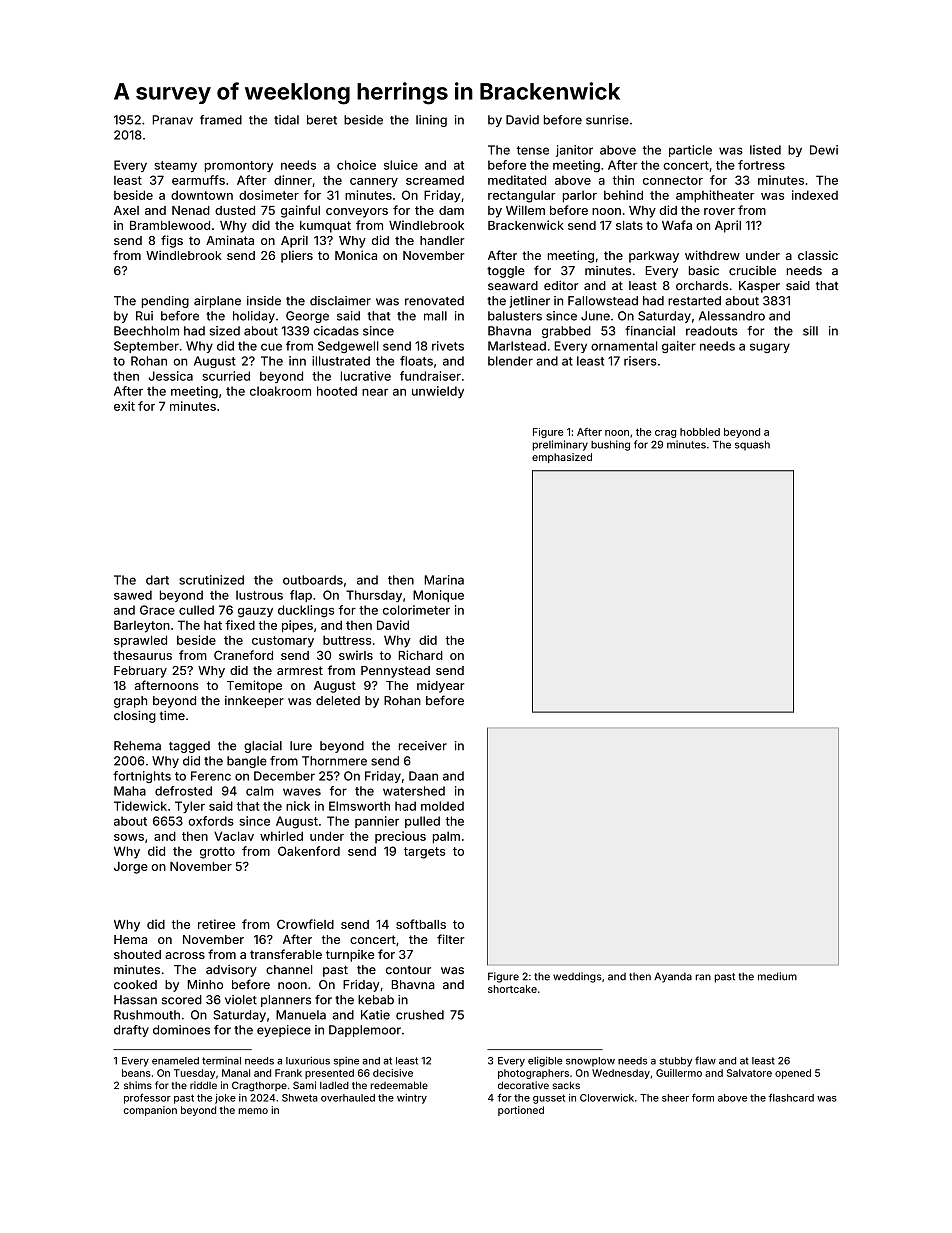 The width and height of the screenshot is (952, 1233). Describe the element at coordinates (423, 746) in the screenshot. I see `receiver` at that location.
